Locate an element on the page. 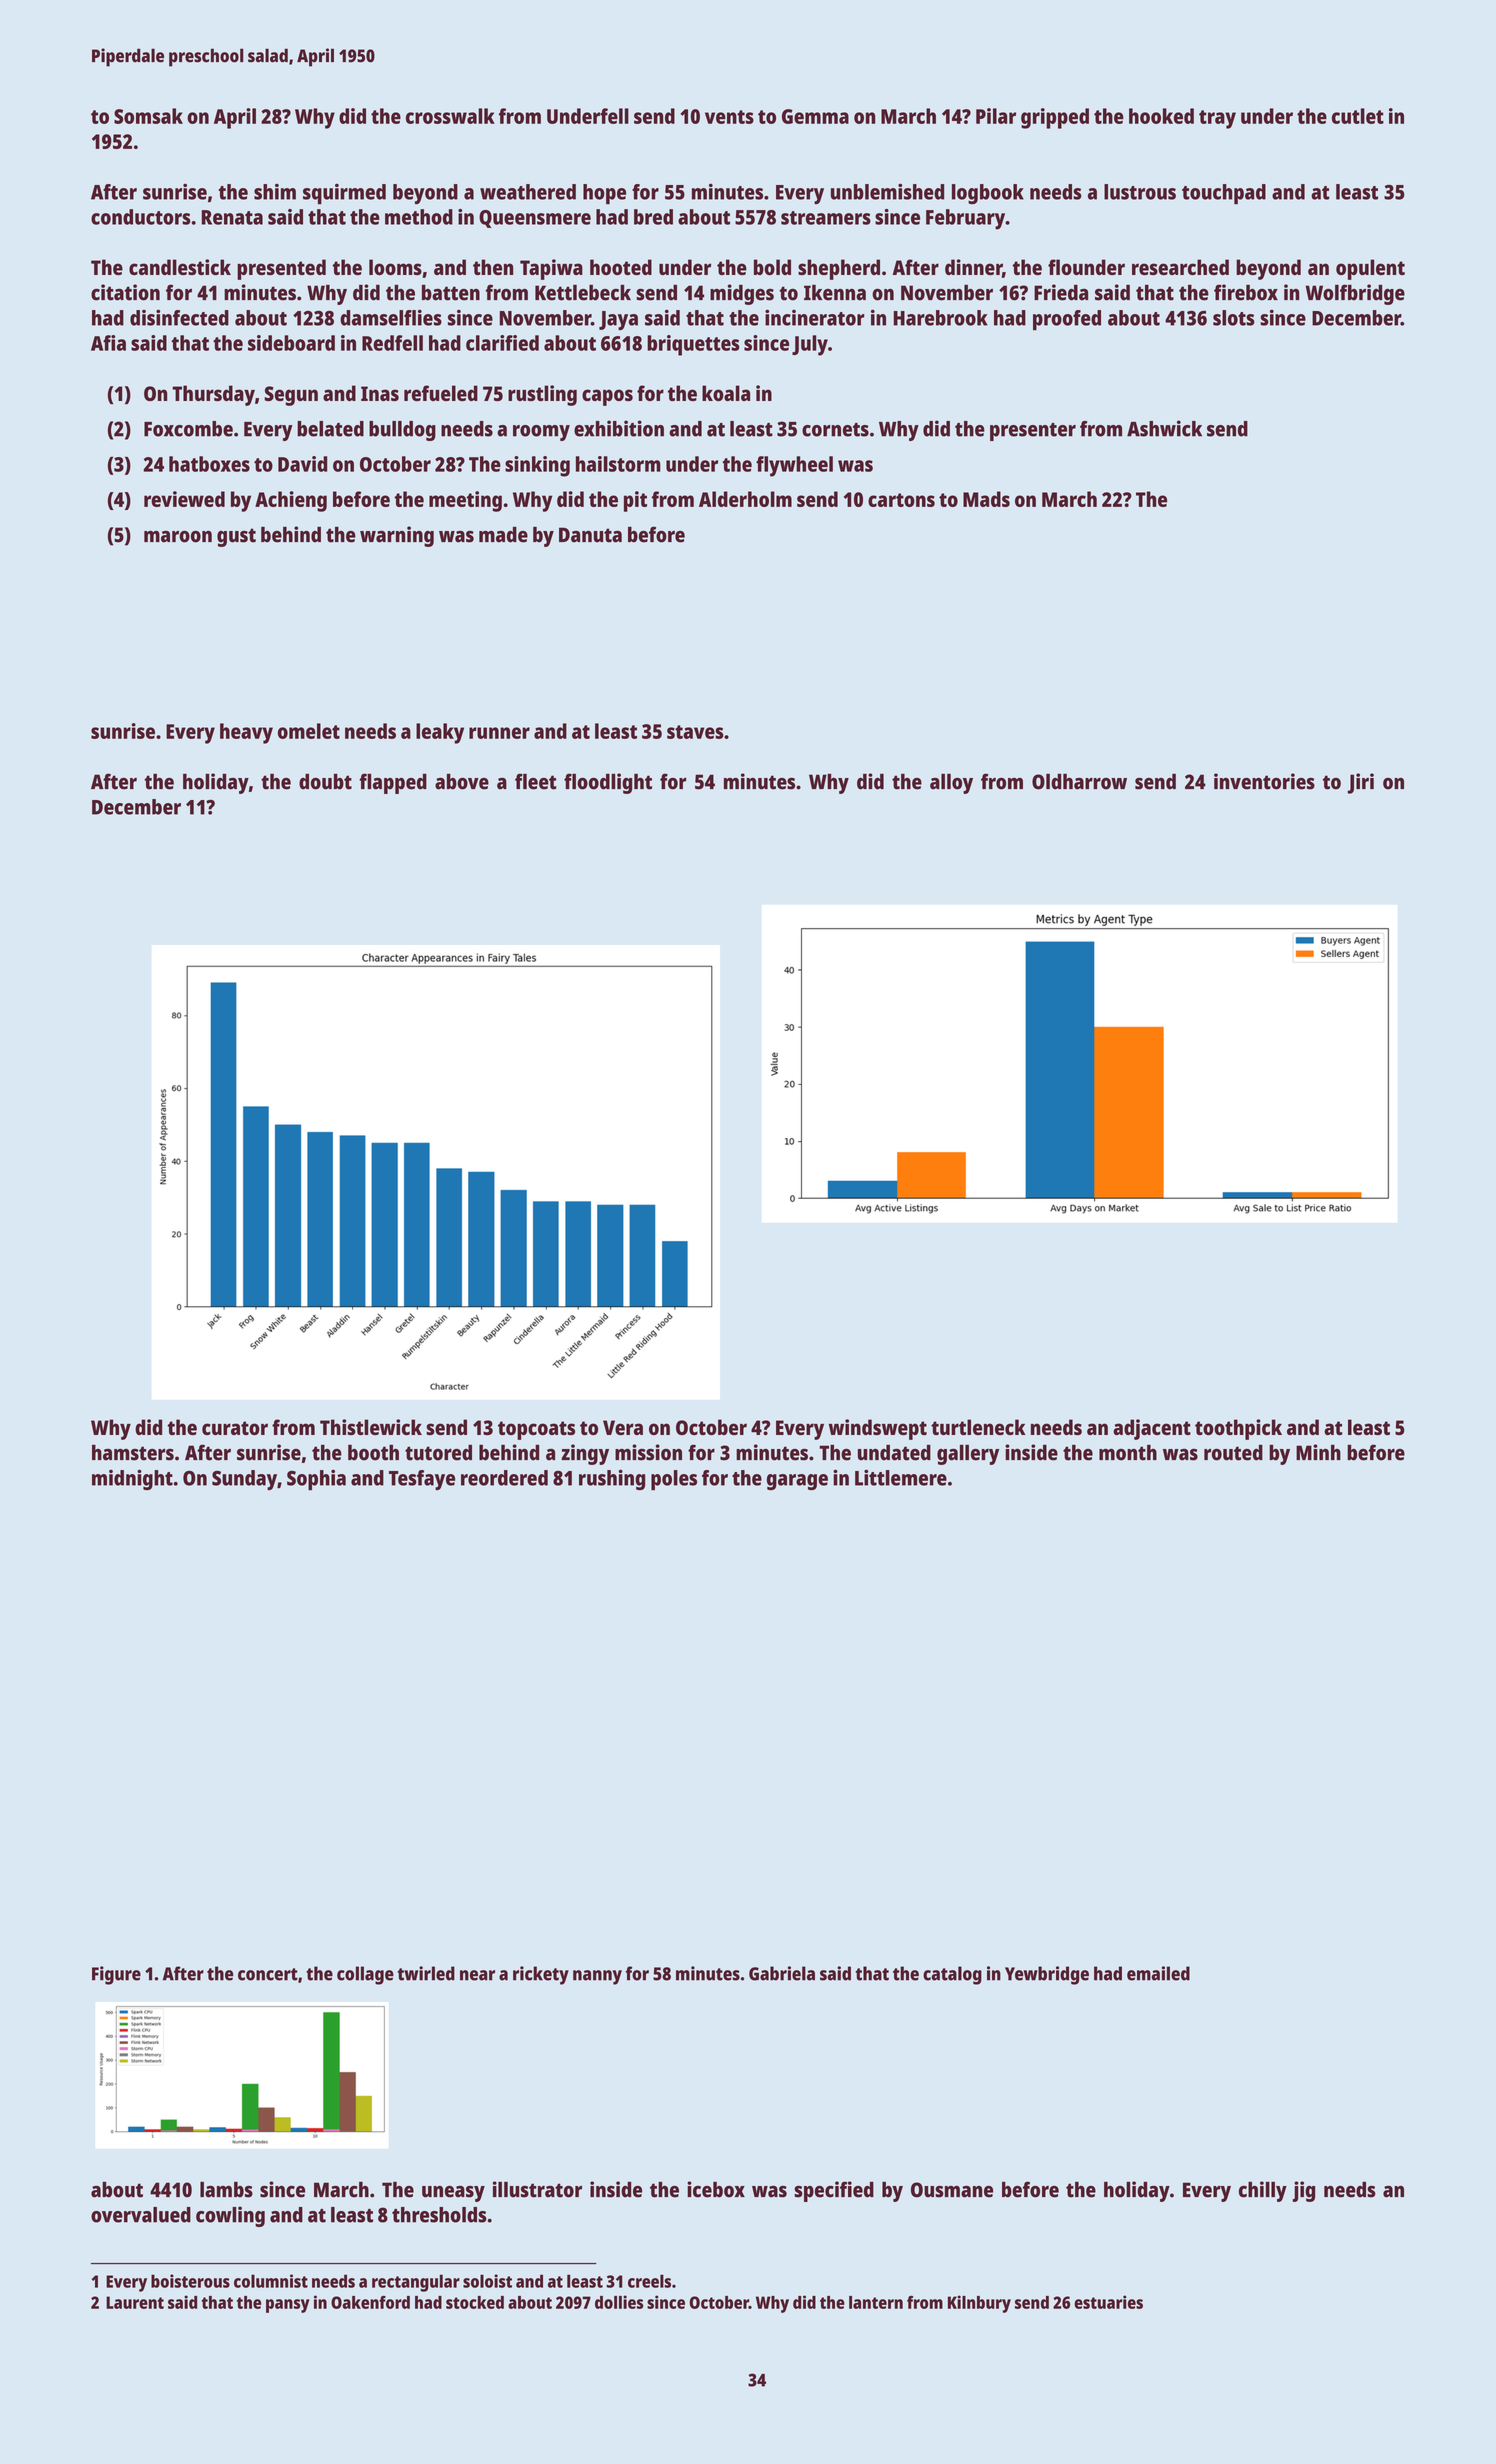 The image size is (1496, 2464). alloy is located at coordinates (951, 783).
